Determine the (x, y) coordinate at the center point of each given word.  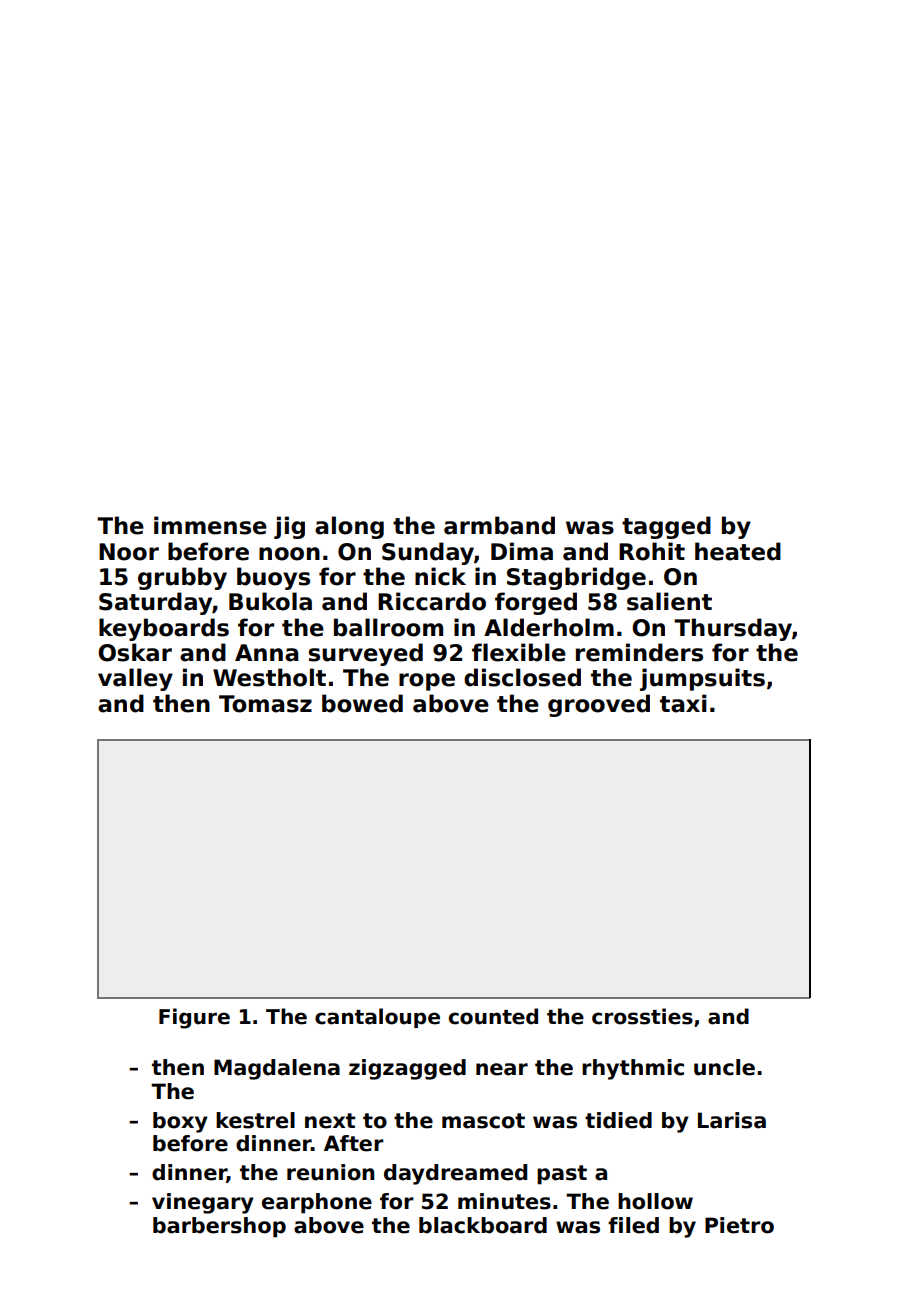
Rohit (652, 551)
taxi (683, 703)
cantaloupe (377, 1018)
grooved (599, 705)
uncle (724, 1067)
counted (493, 1016)
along (349, 527)
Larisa (732, 1120)
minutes (504, 1201)
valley (135, 679)
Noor (129, 552)
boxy (180, 1122)
